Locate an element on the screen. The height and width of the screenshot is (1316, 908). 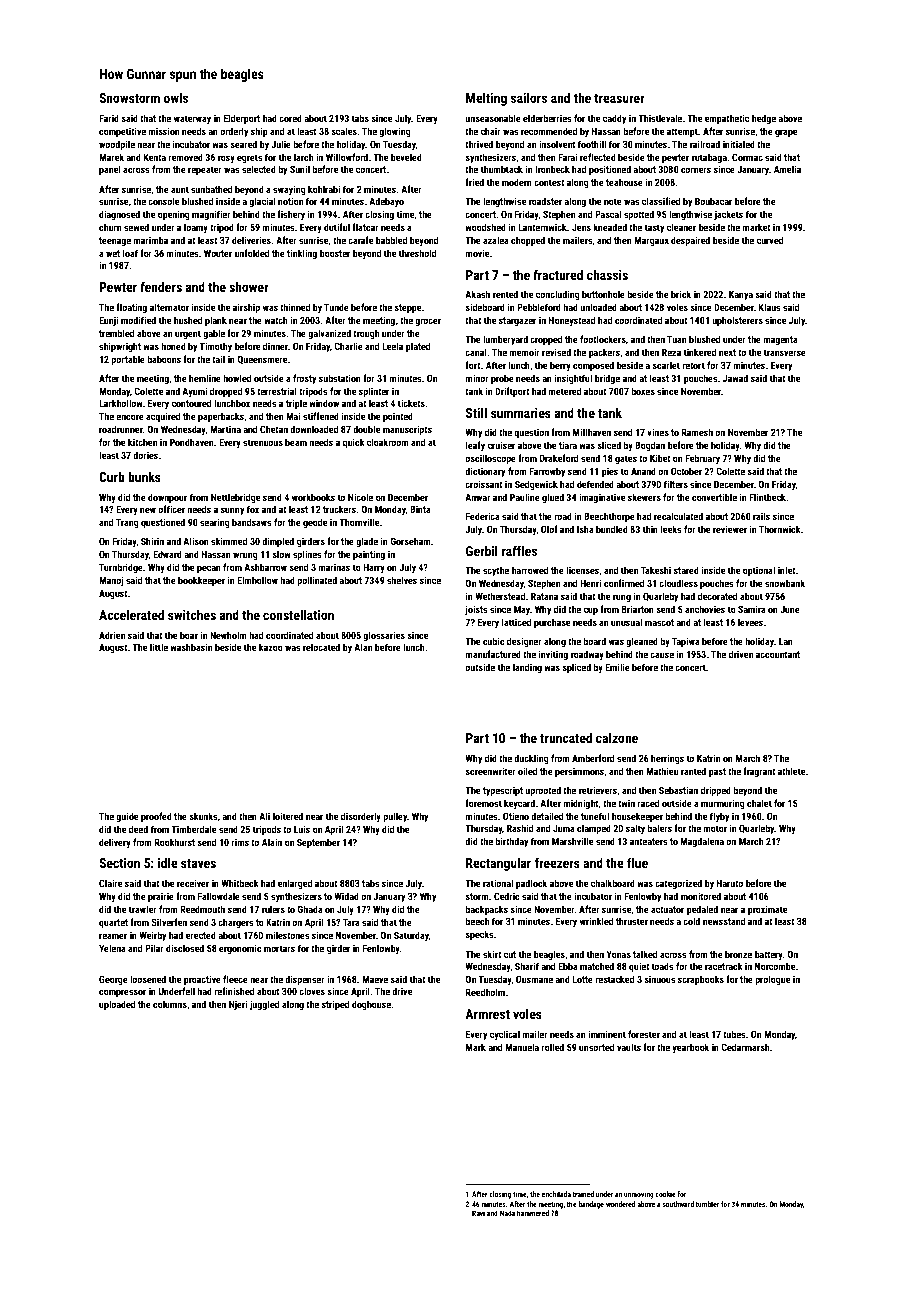
calzone is located at coordinates (617, 737).
